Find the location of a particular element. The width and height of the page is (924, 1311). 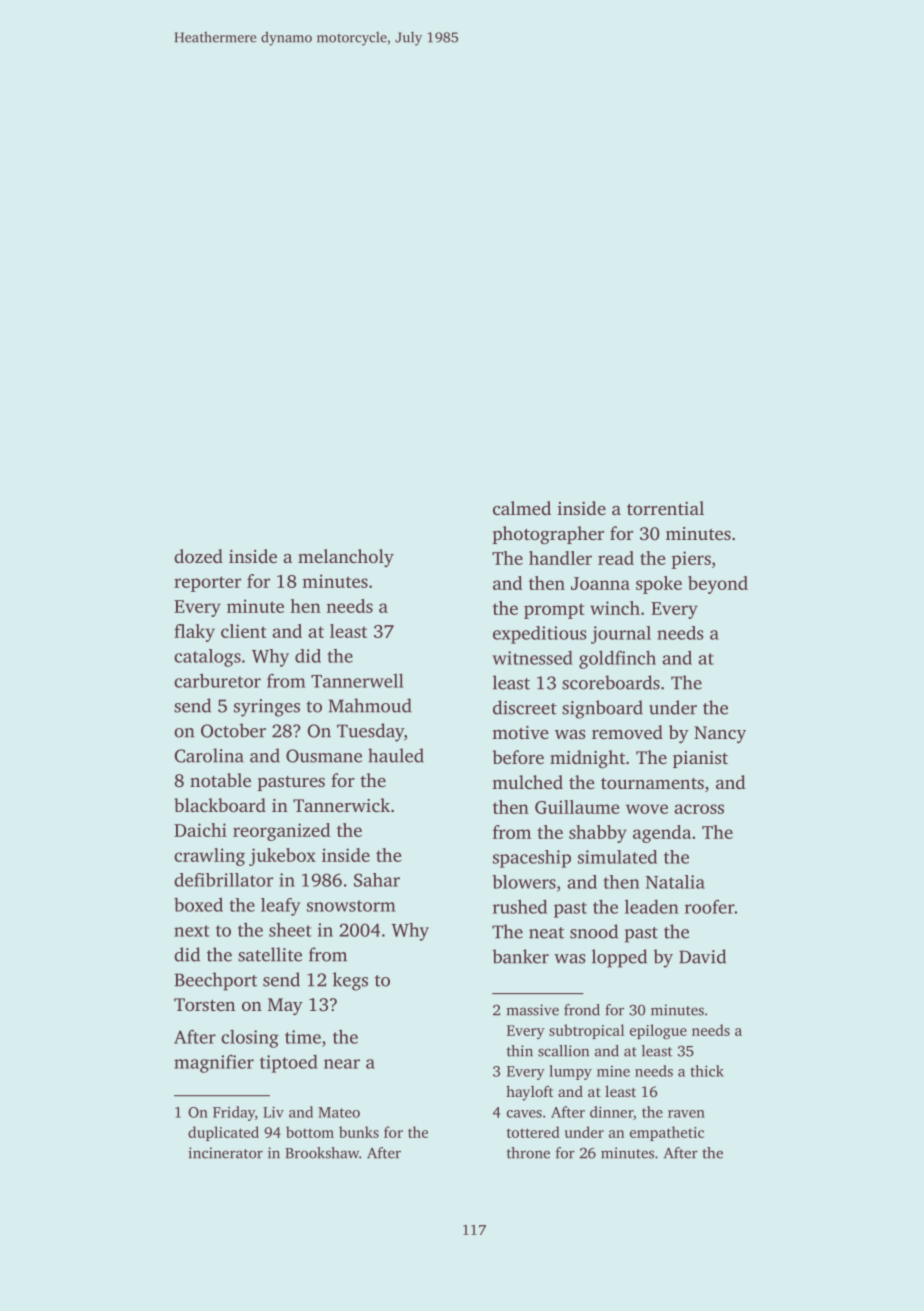

reporter is located at coordinates (207, 584).
